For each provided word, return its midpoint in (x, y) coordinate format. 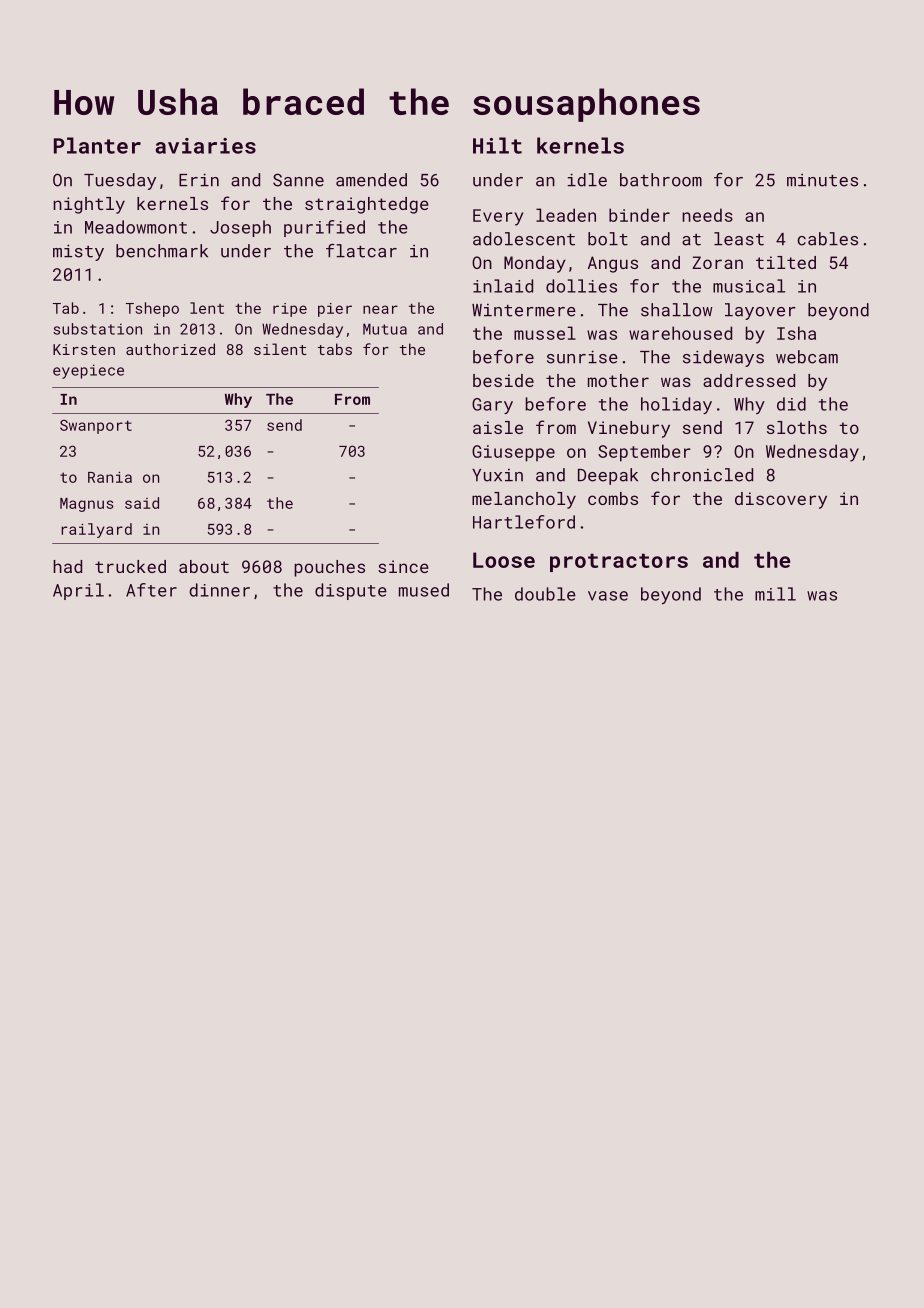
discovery (781, 500)
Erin (199, 179)
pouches (329, 568)
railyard (96, 530)
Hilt (497, 145)
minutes (822, 180)
